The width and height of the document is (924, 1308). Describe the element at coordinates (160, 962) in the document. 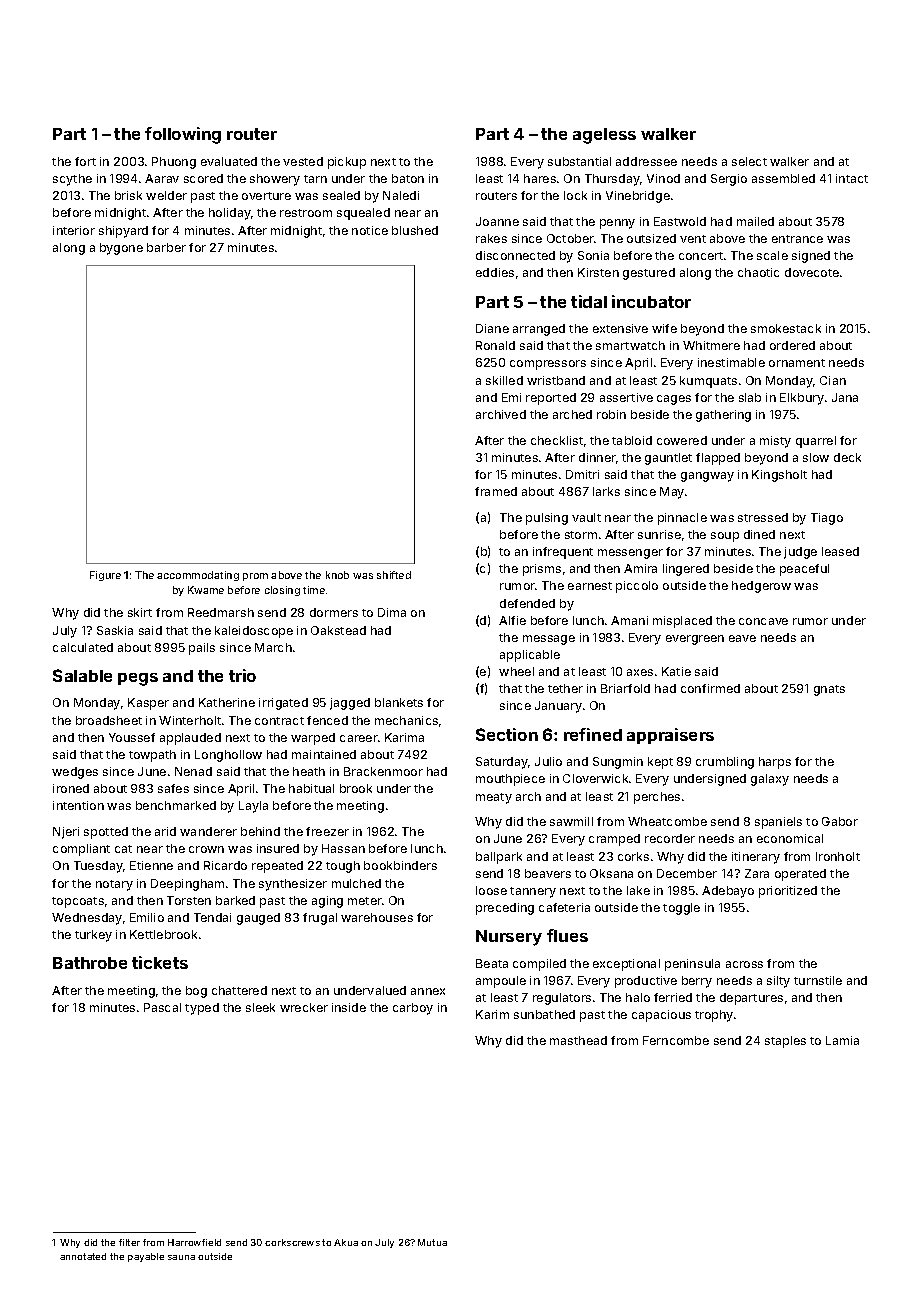

I see `tickets` at that location.
